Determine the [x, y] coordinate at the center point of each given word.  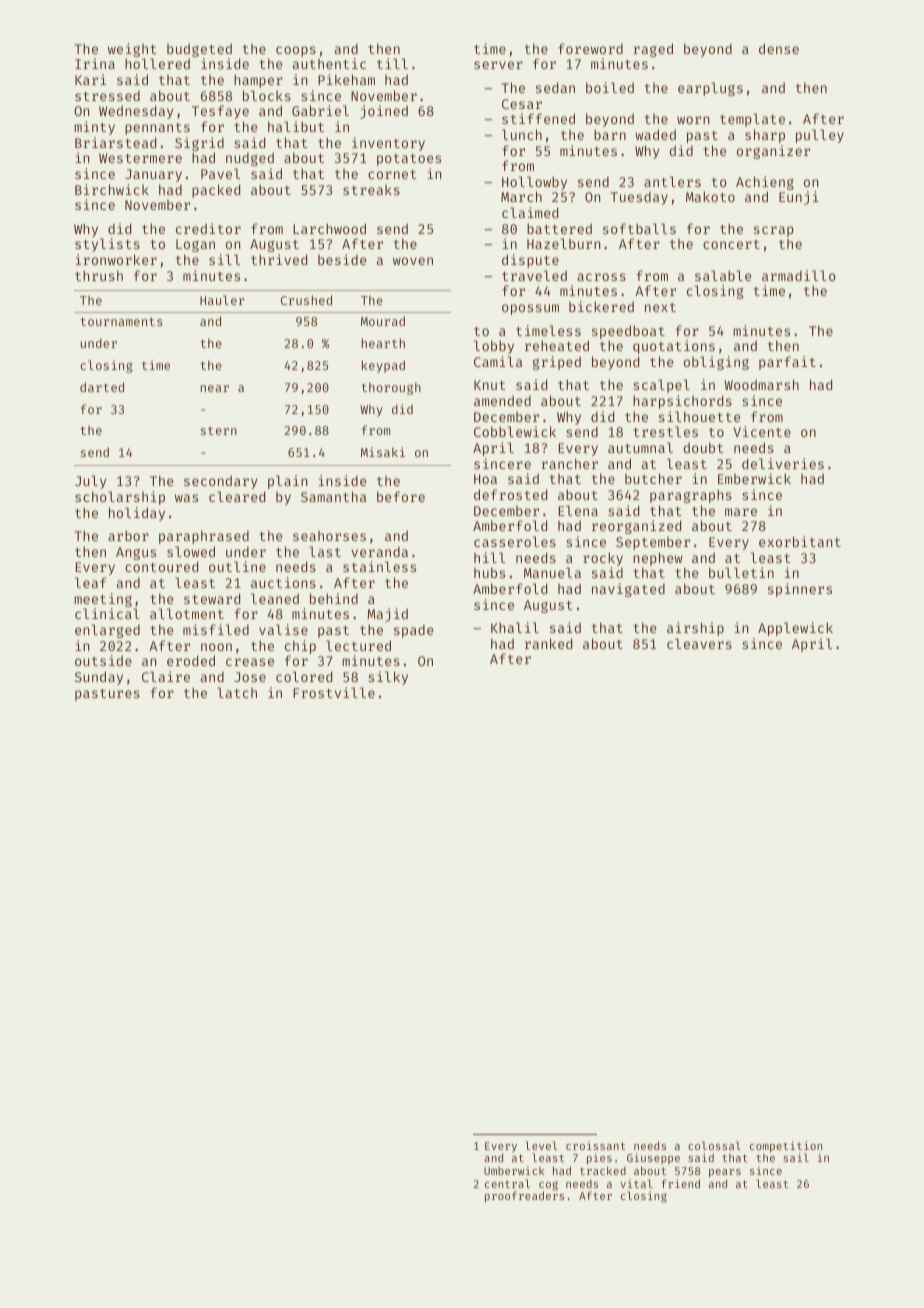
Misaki [383, 452]
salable [723, 275]
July [90, 482]
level [541, 1145]
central [507, 1183]
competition [786, 1147]
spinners [800, 590]
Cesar [522, 104]
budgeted [199, 50]
